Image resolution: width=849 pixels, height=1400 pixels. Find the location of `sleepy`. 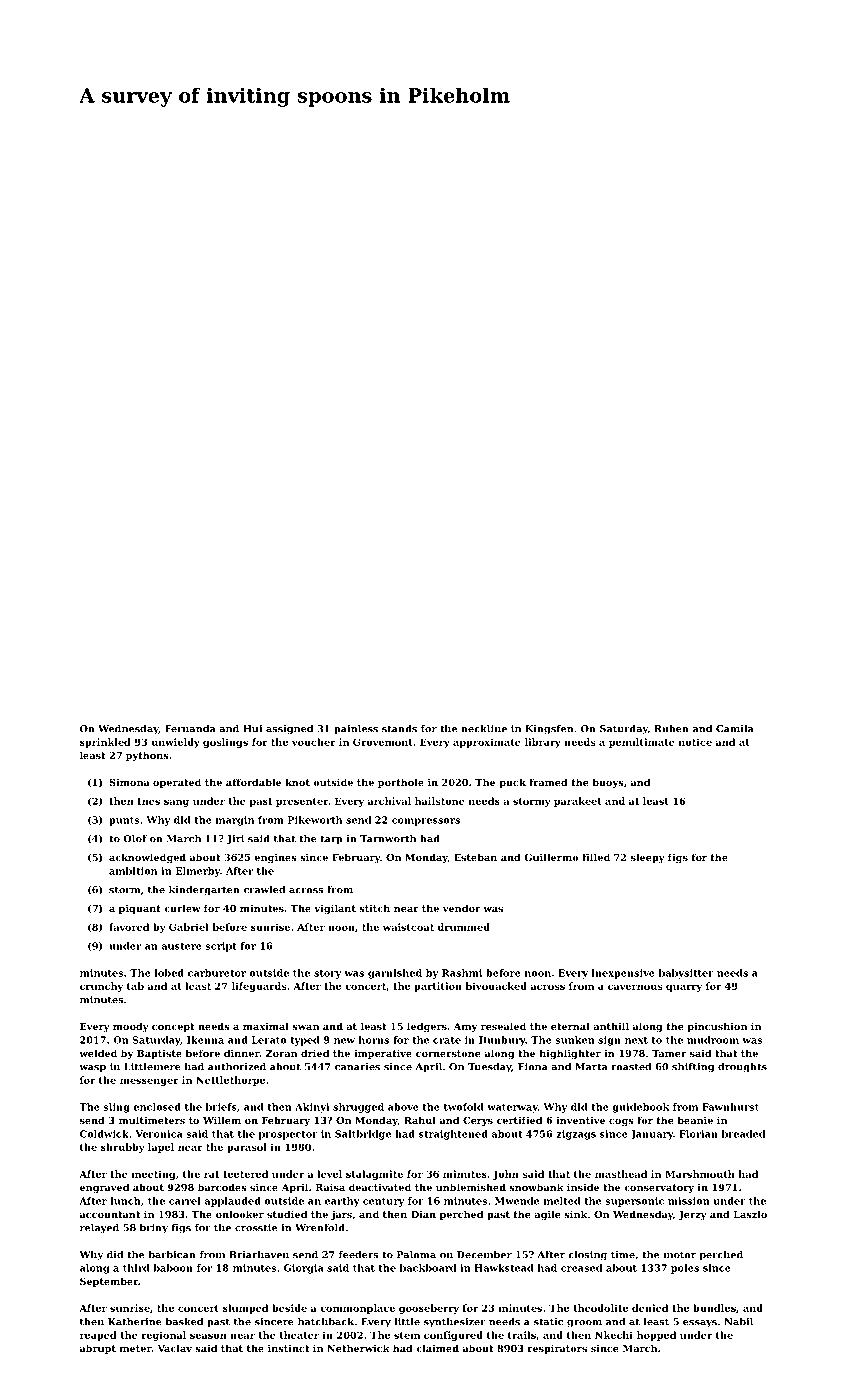

sleepy is located at coordinates (648, 858).
